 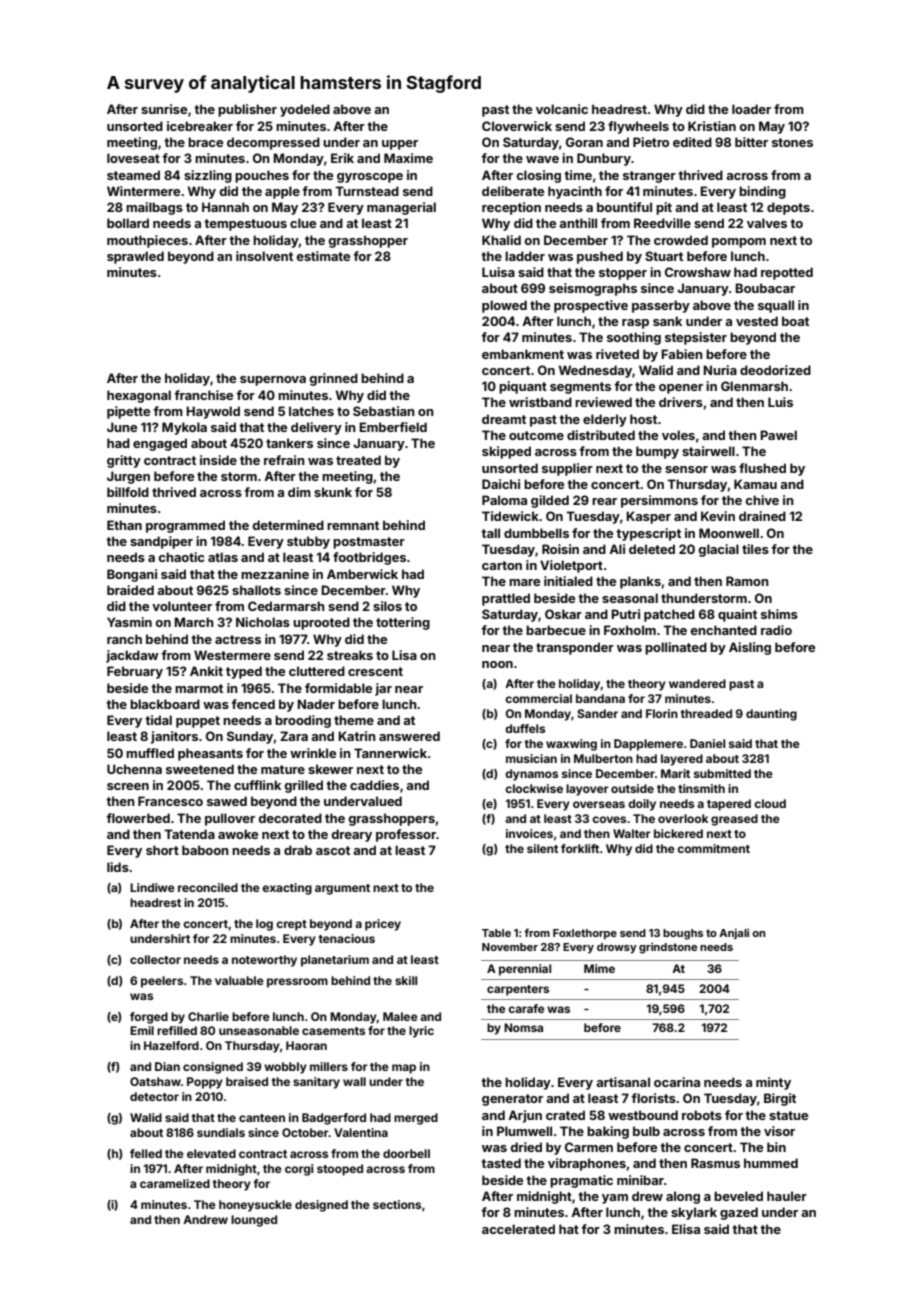 I want to click on sunrise, so click(x=164, y=109).
